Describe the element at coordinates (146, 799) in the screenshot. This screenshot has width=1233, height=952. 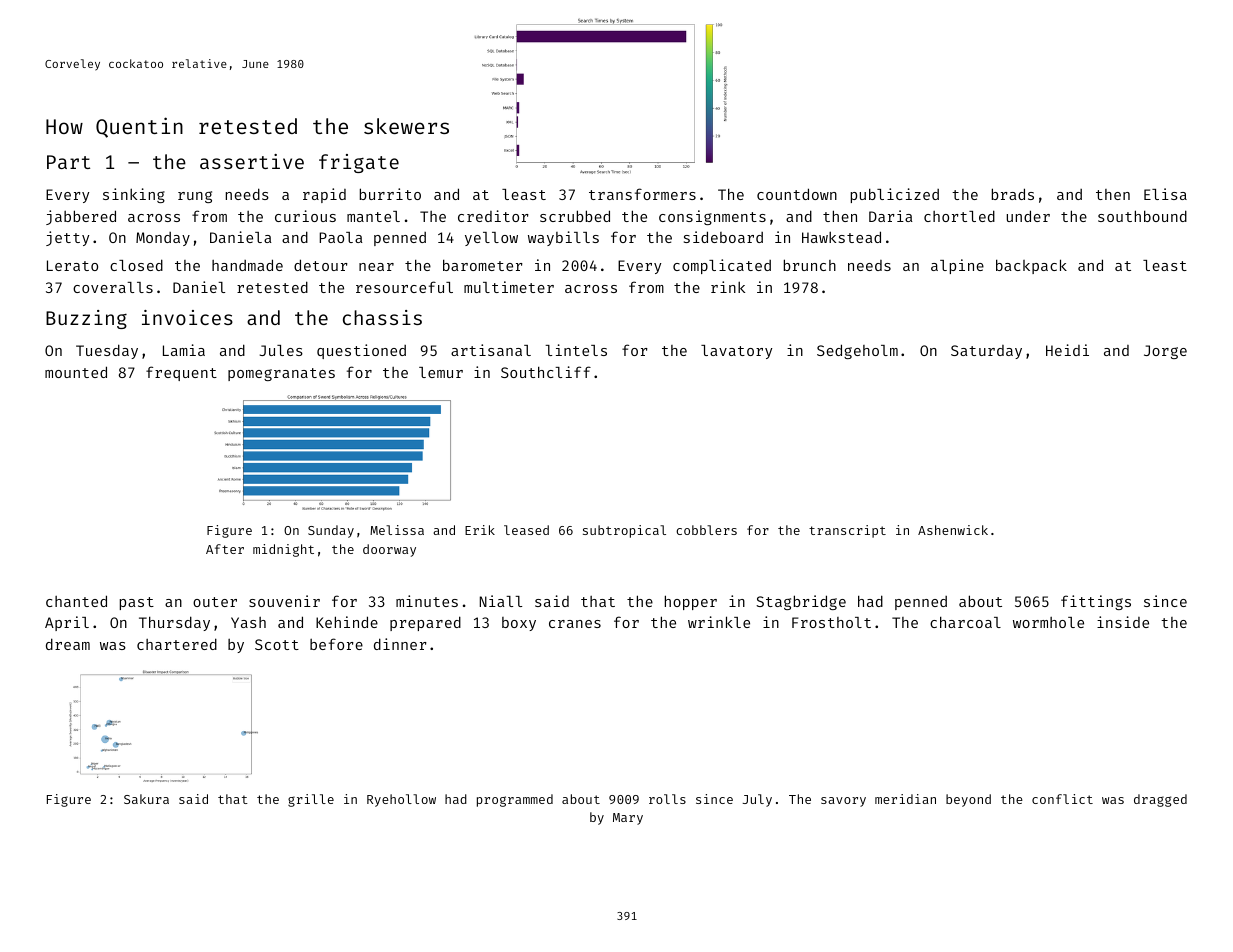
I see `Sakura` at that location.
